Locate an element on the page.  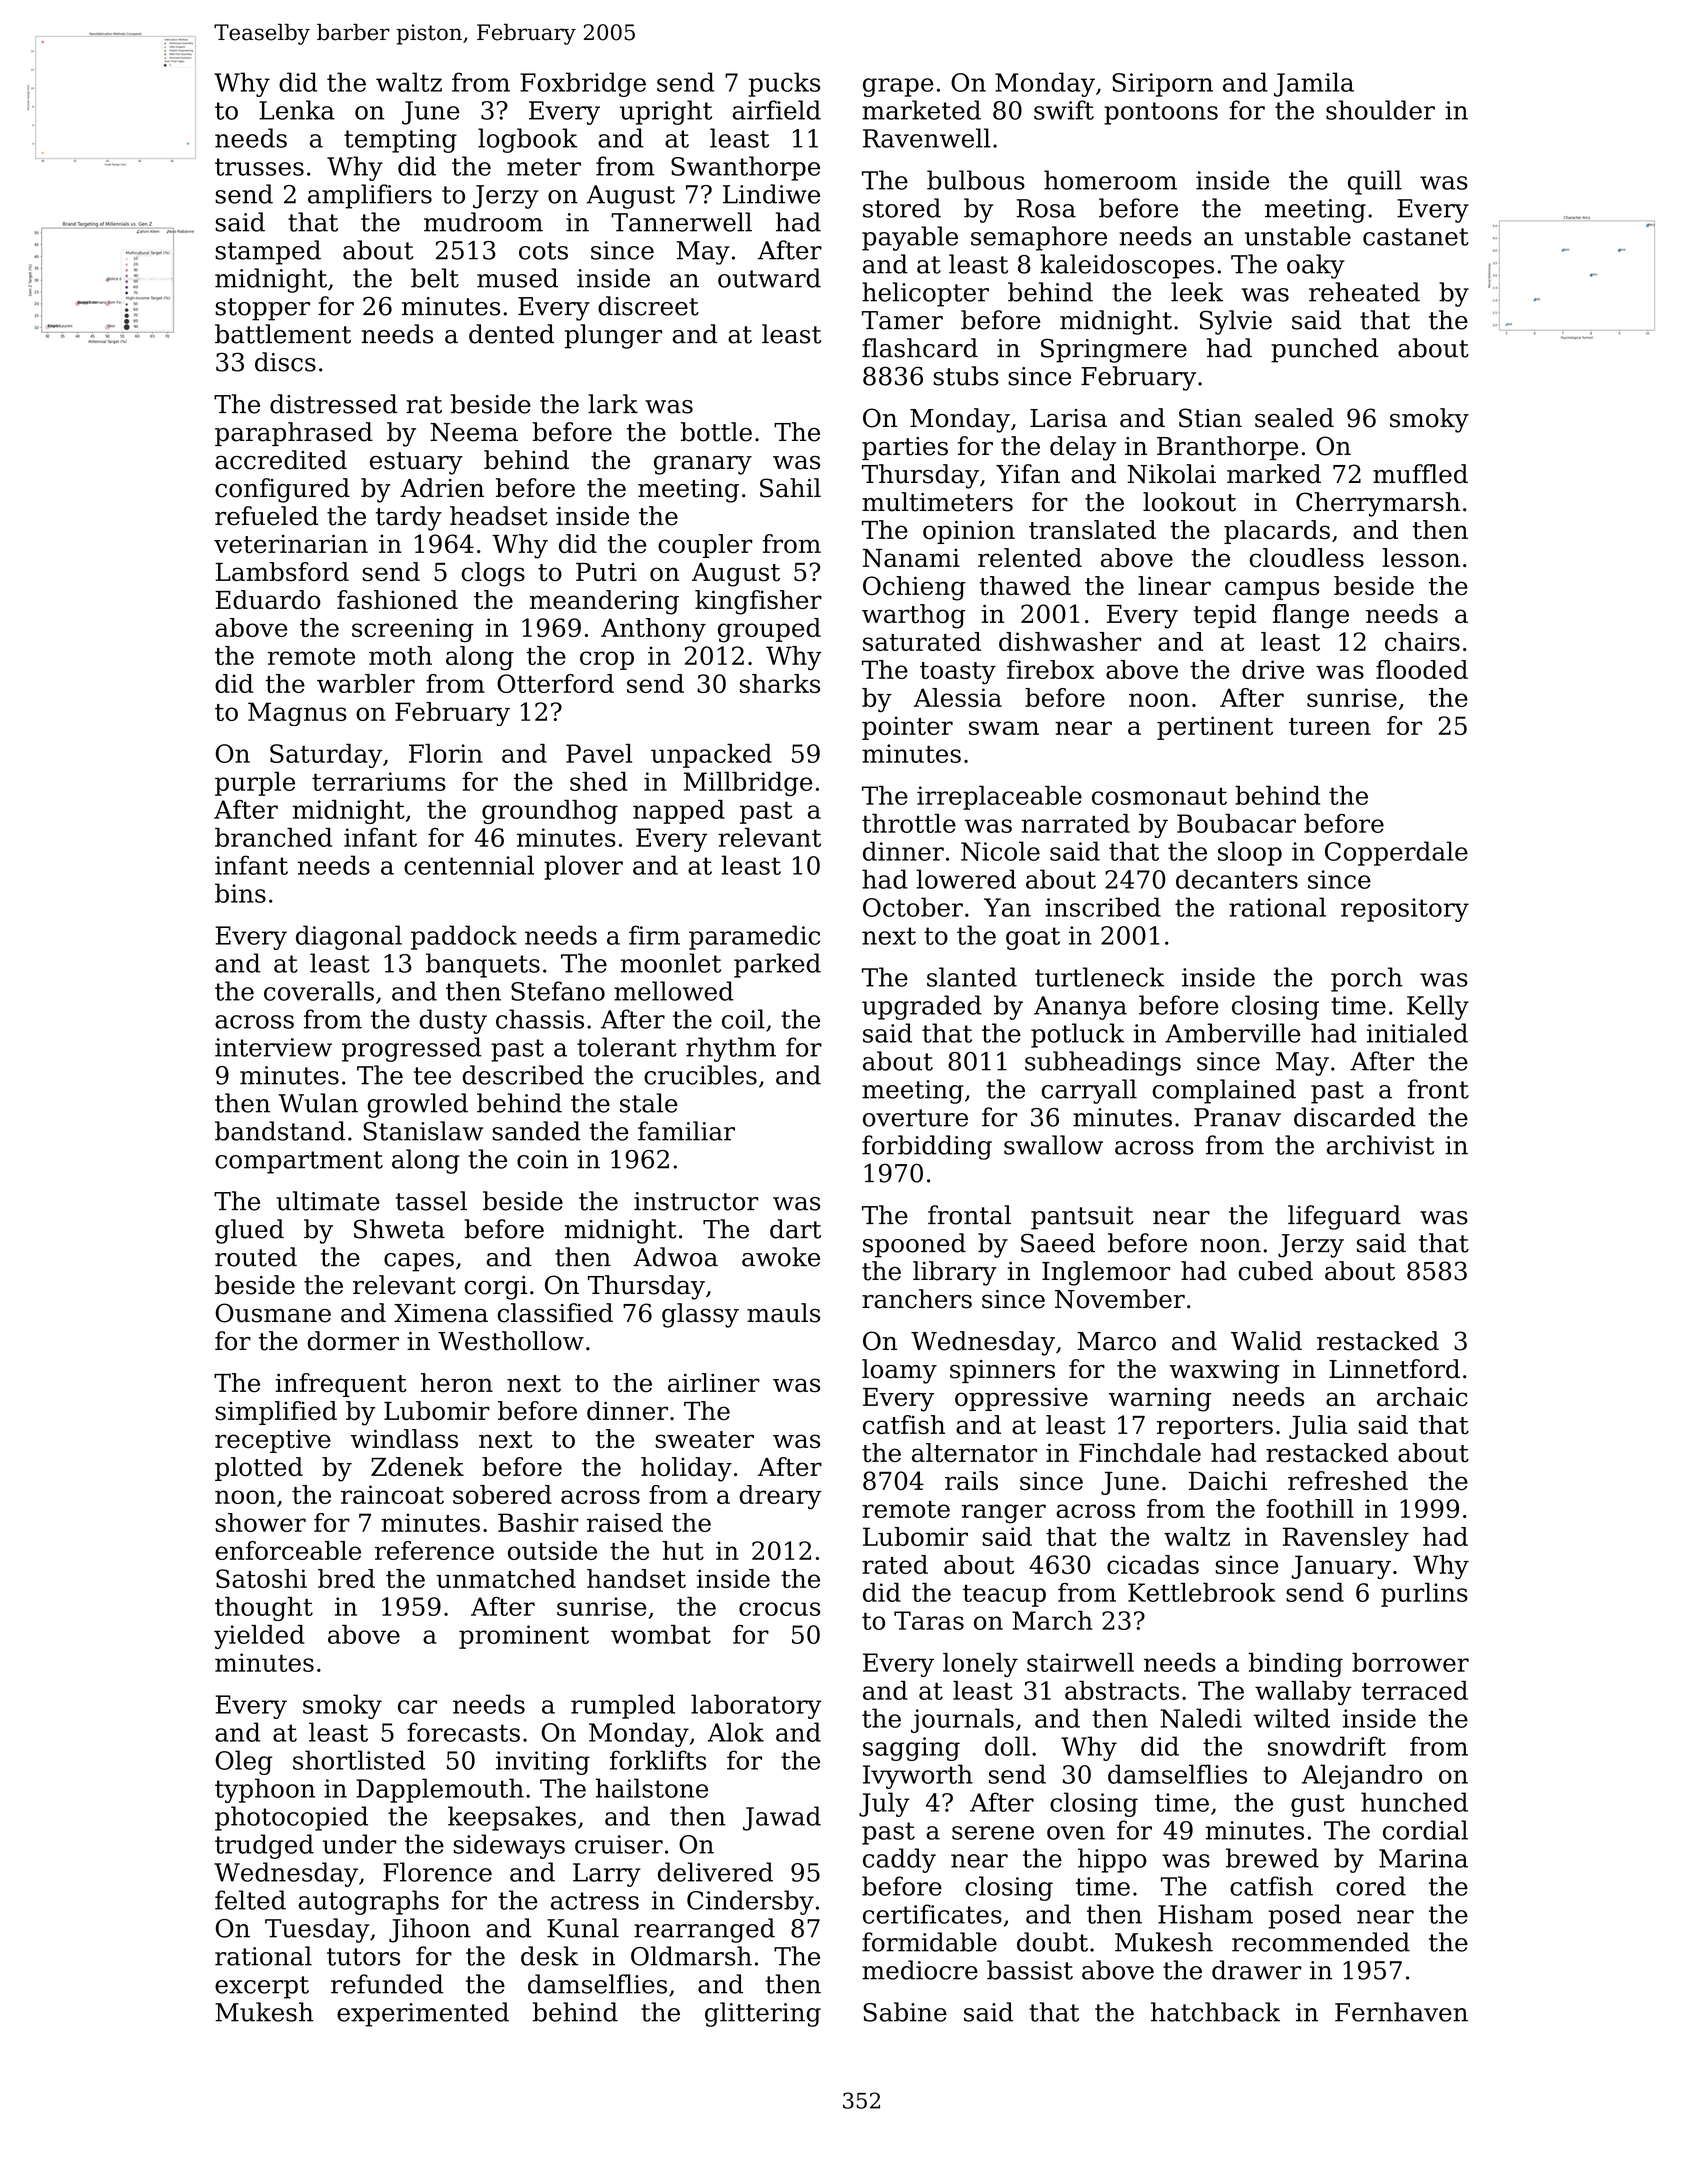
enforceable is located at coordinates (288, 1550).
